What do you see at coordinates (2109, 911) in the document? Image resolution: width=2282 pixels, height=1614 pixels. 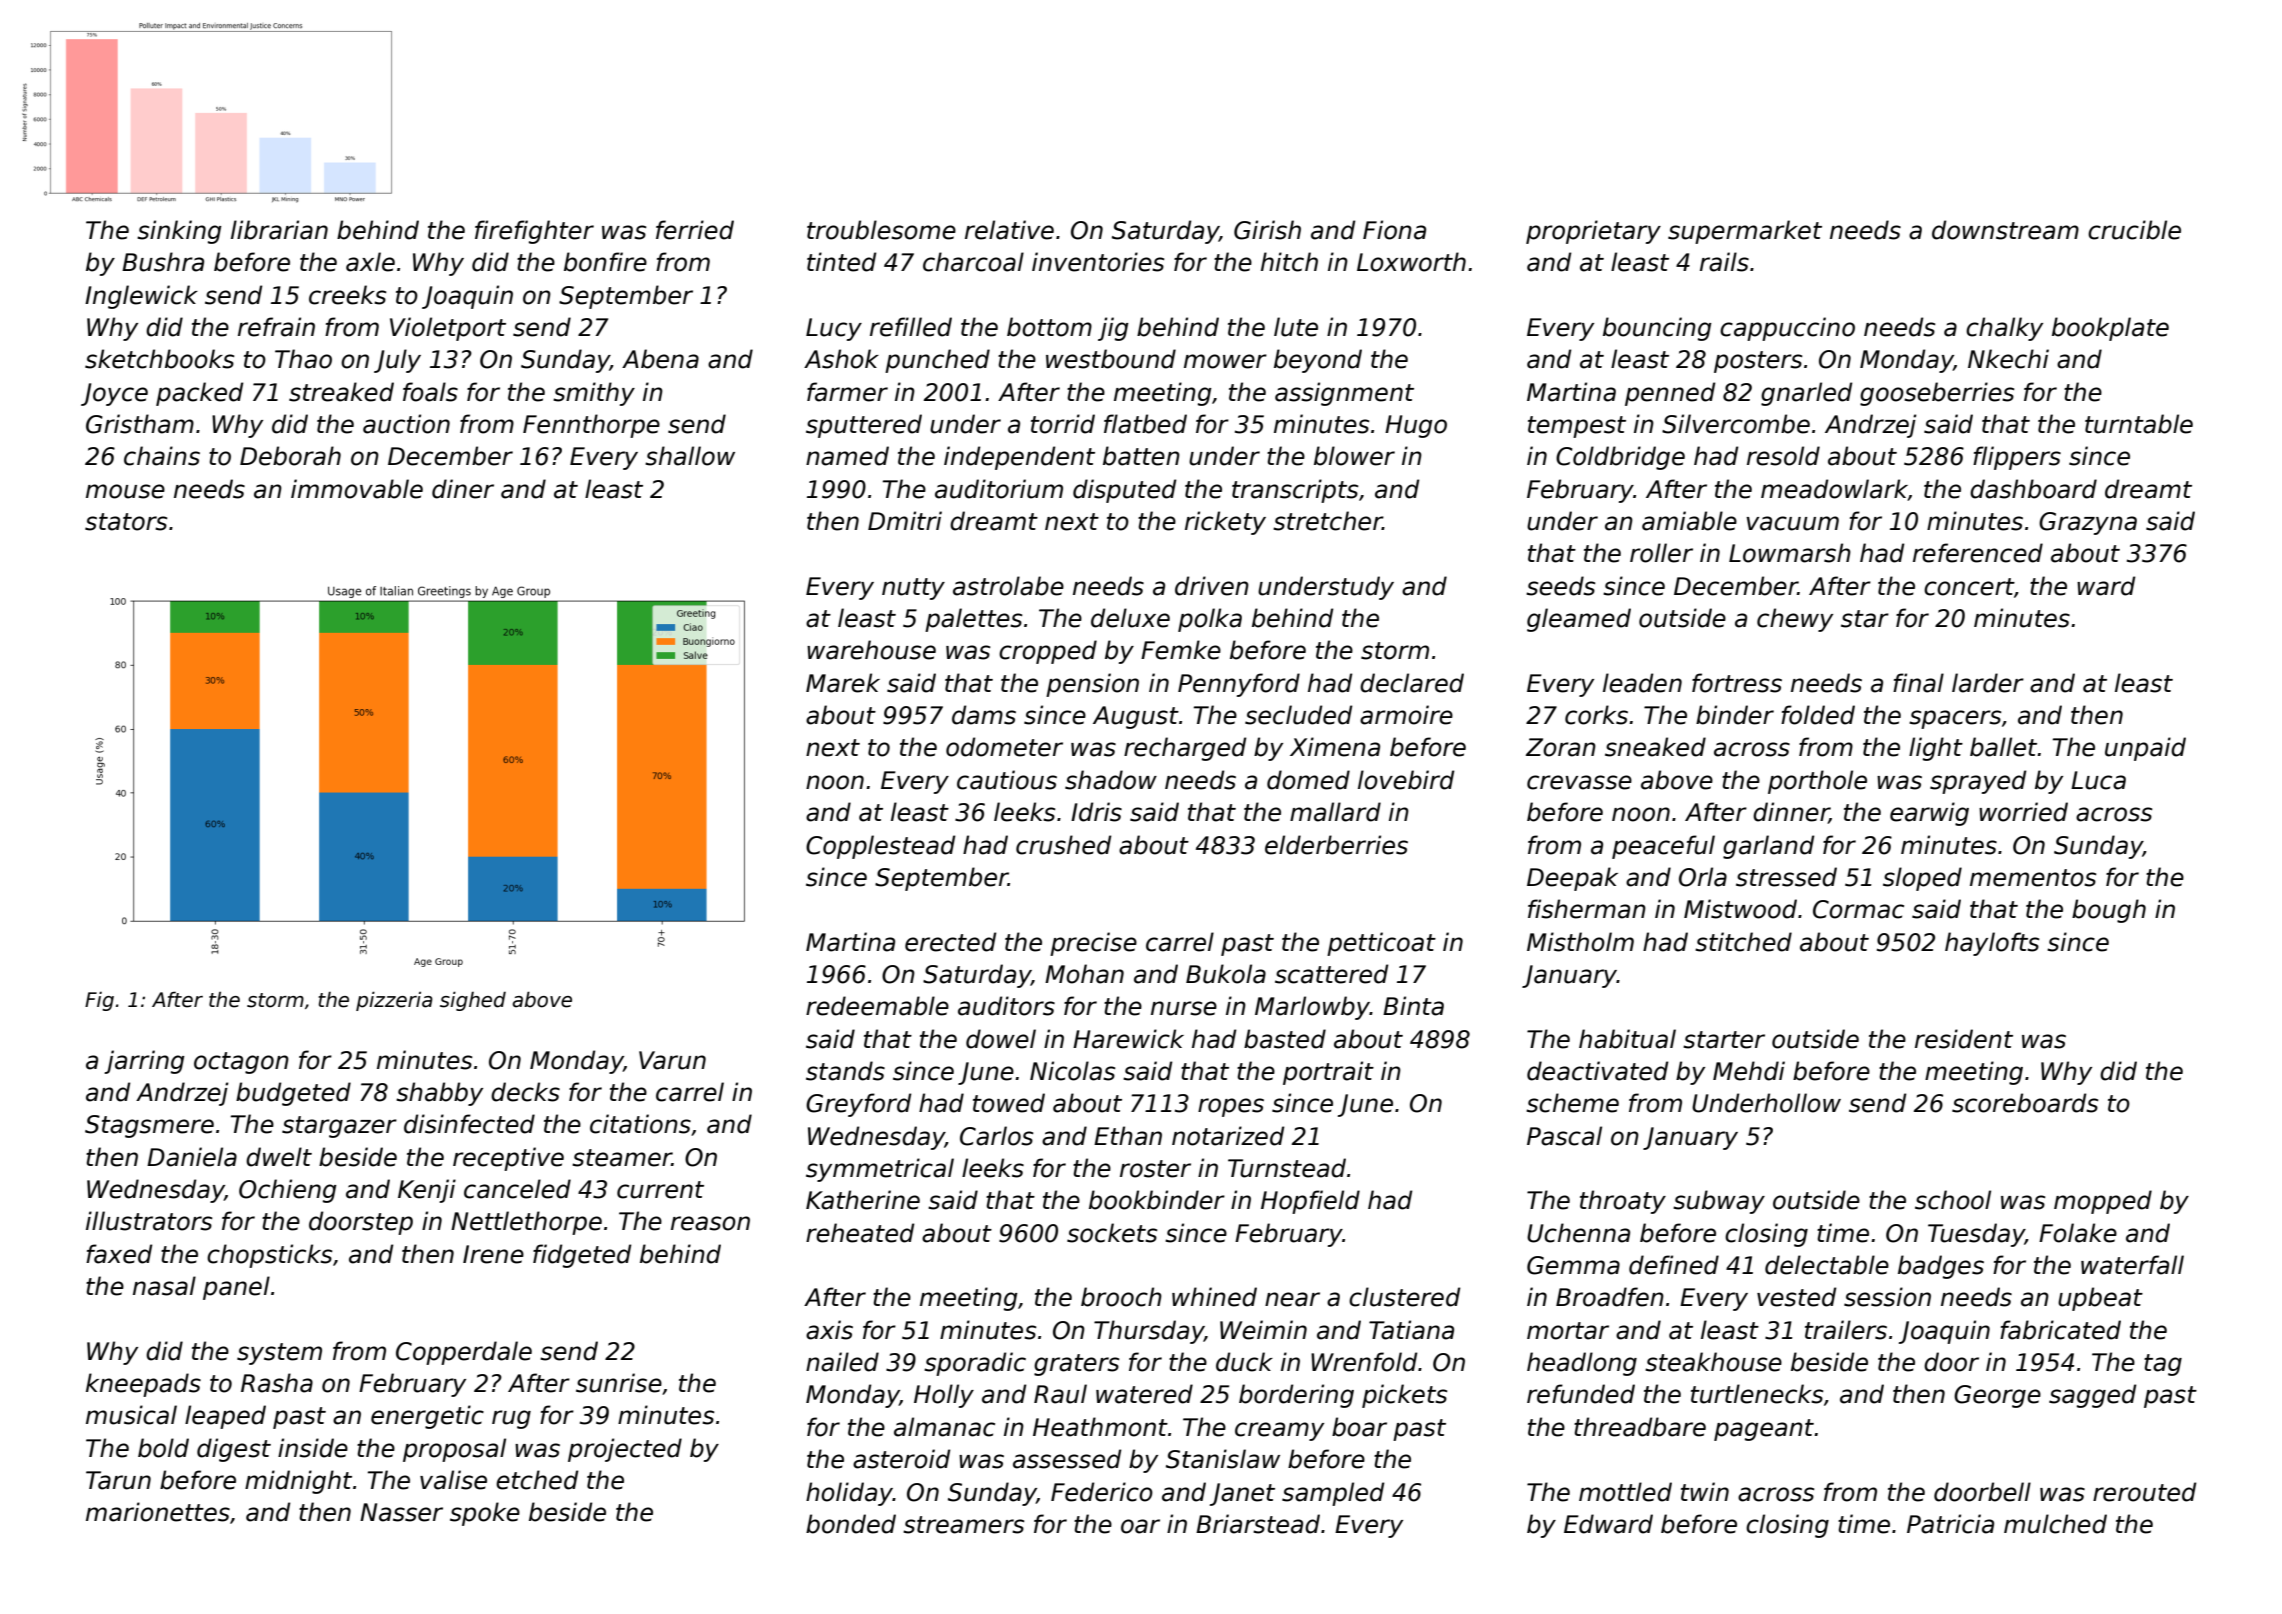 I see `bough` at bounding box center [2109, 911].
